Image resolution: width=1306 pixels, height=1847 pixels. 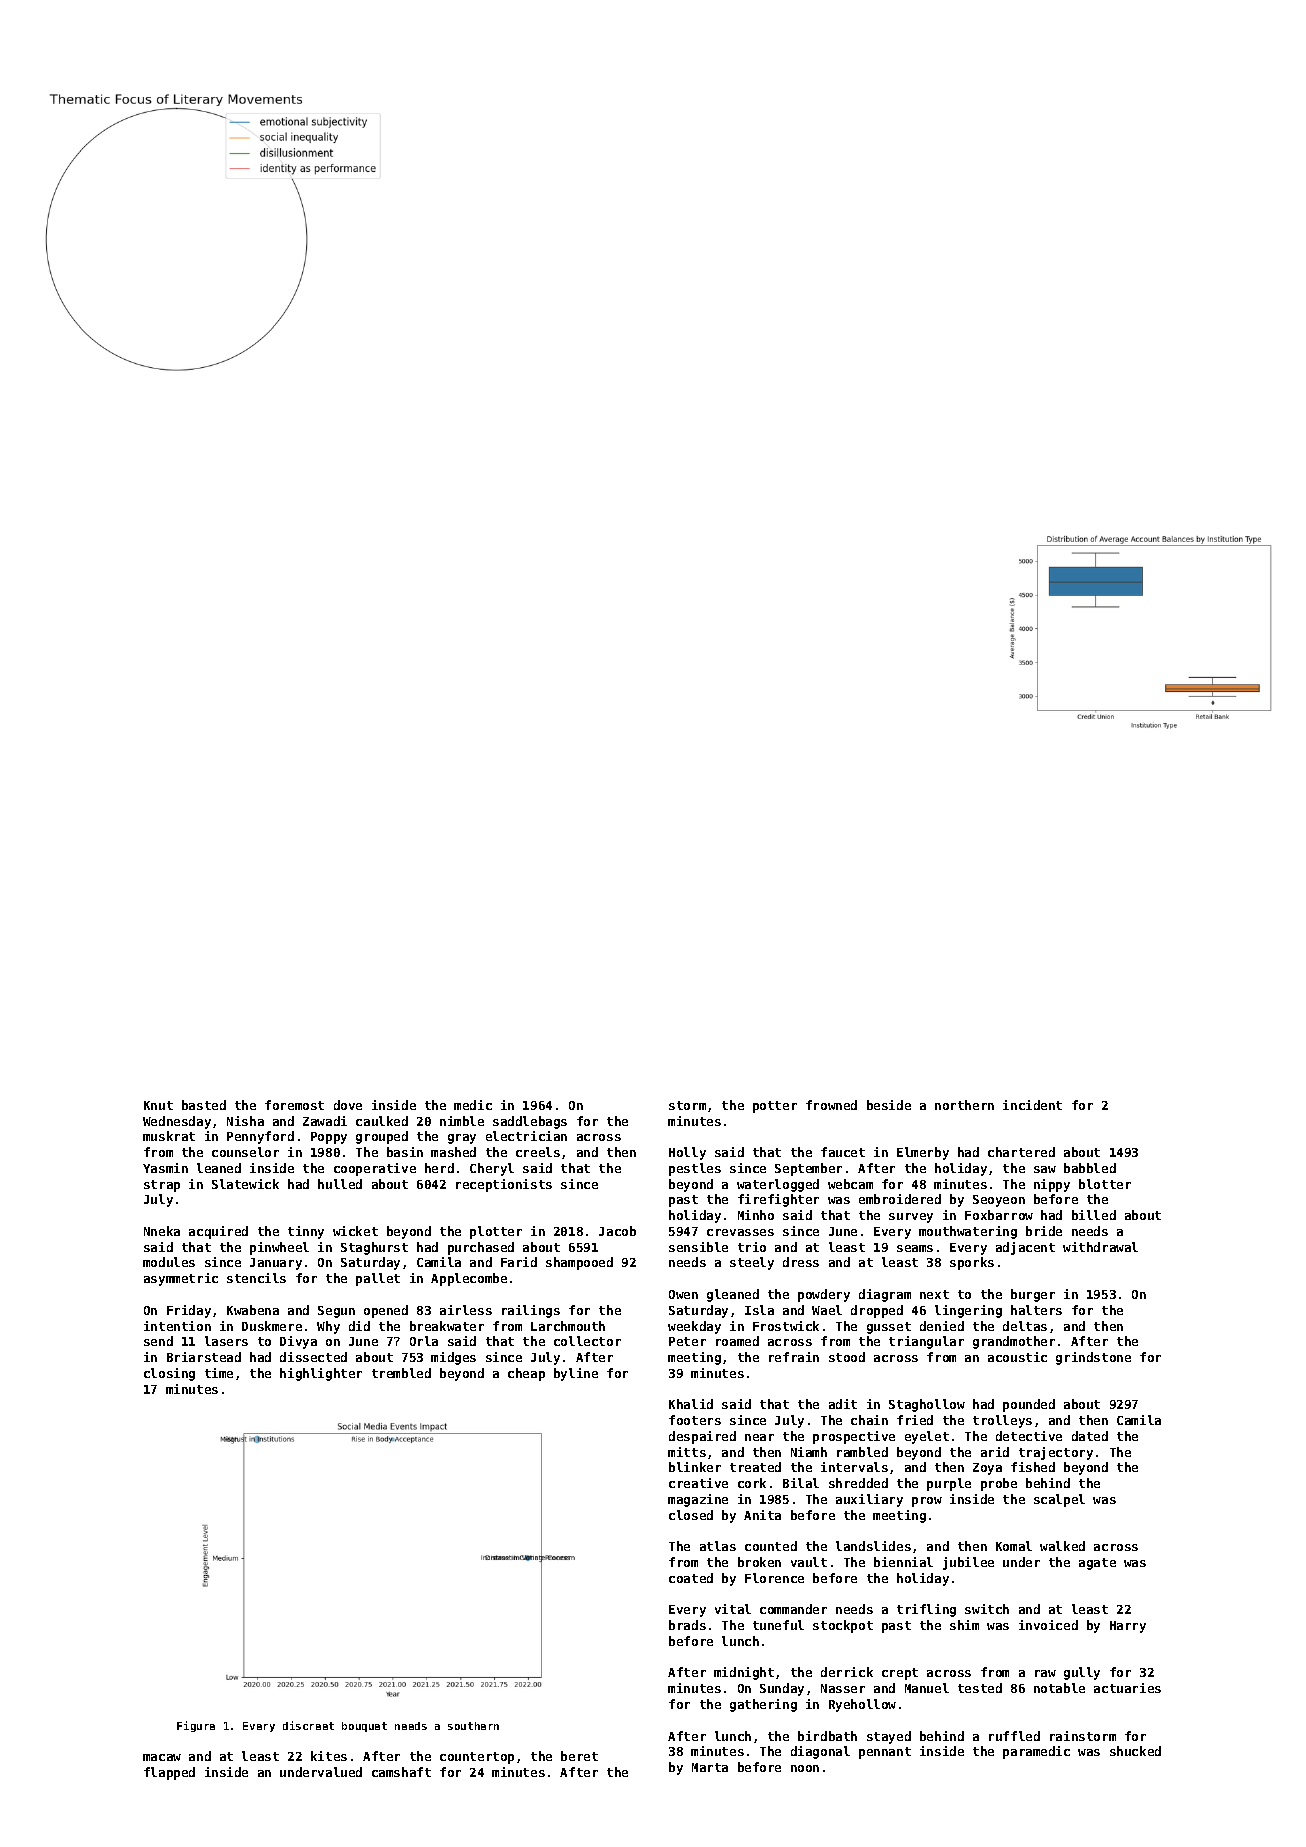 I want to click on near, so click(x=759, y=1437).
